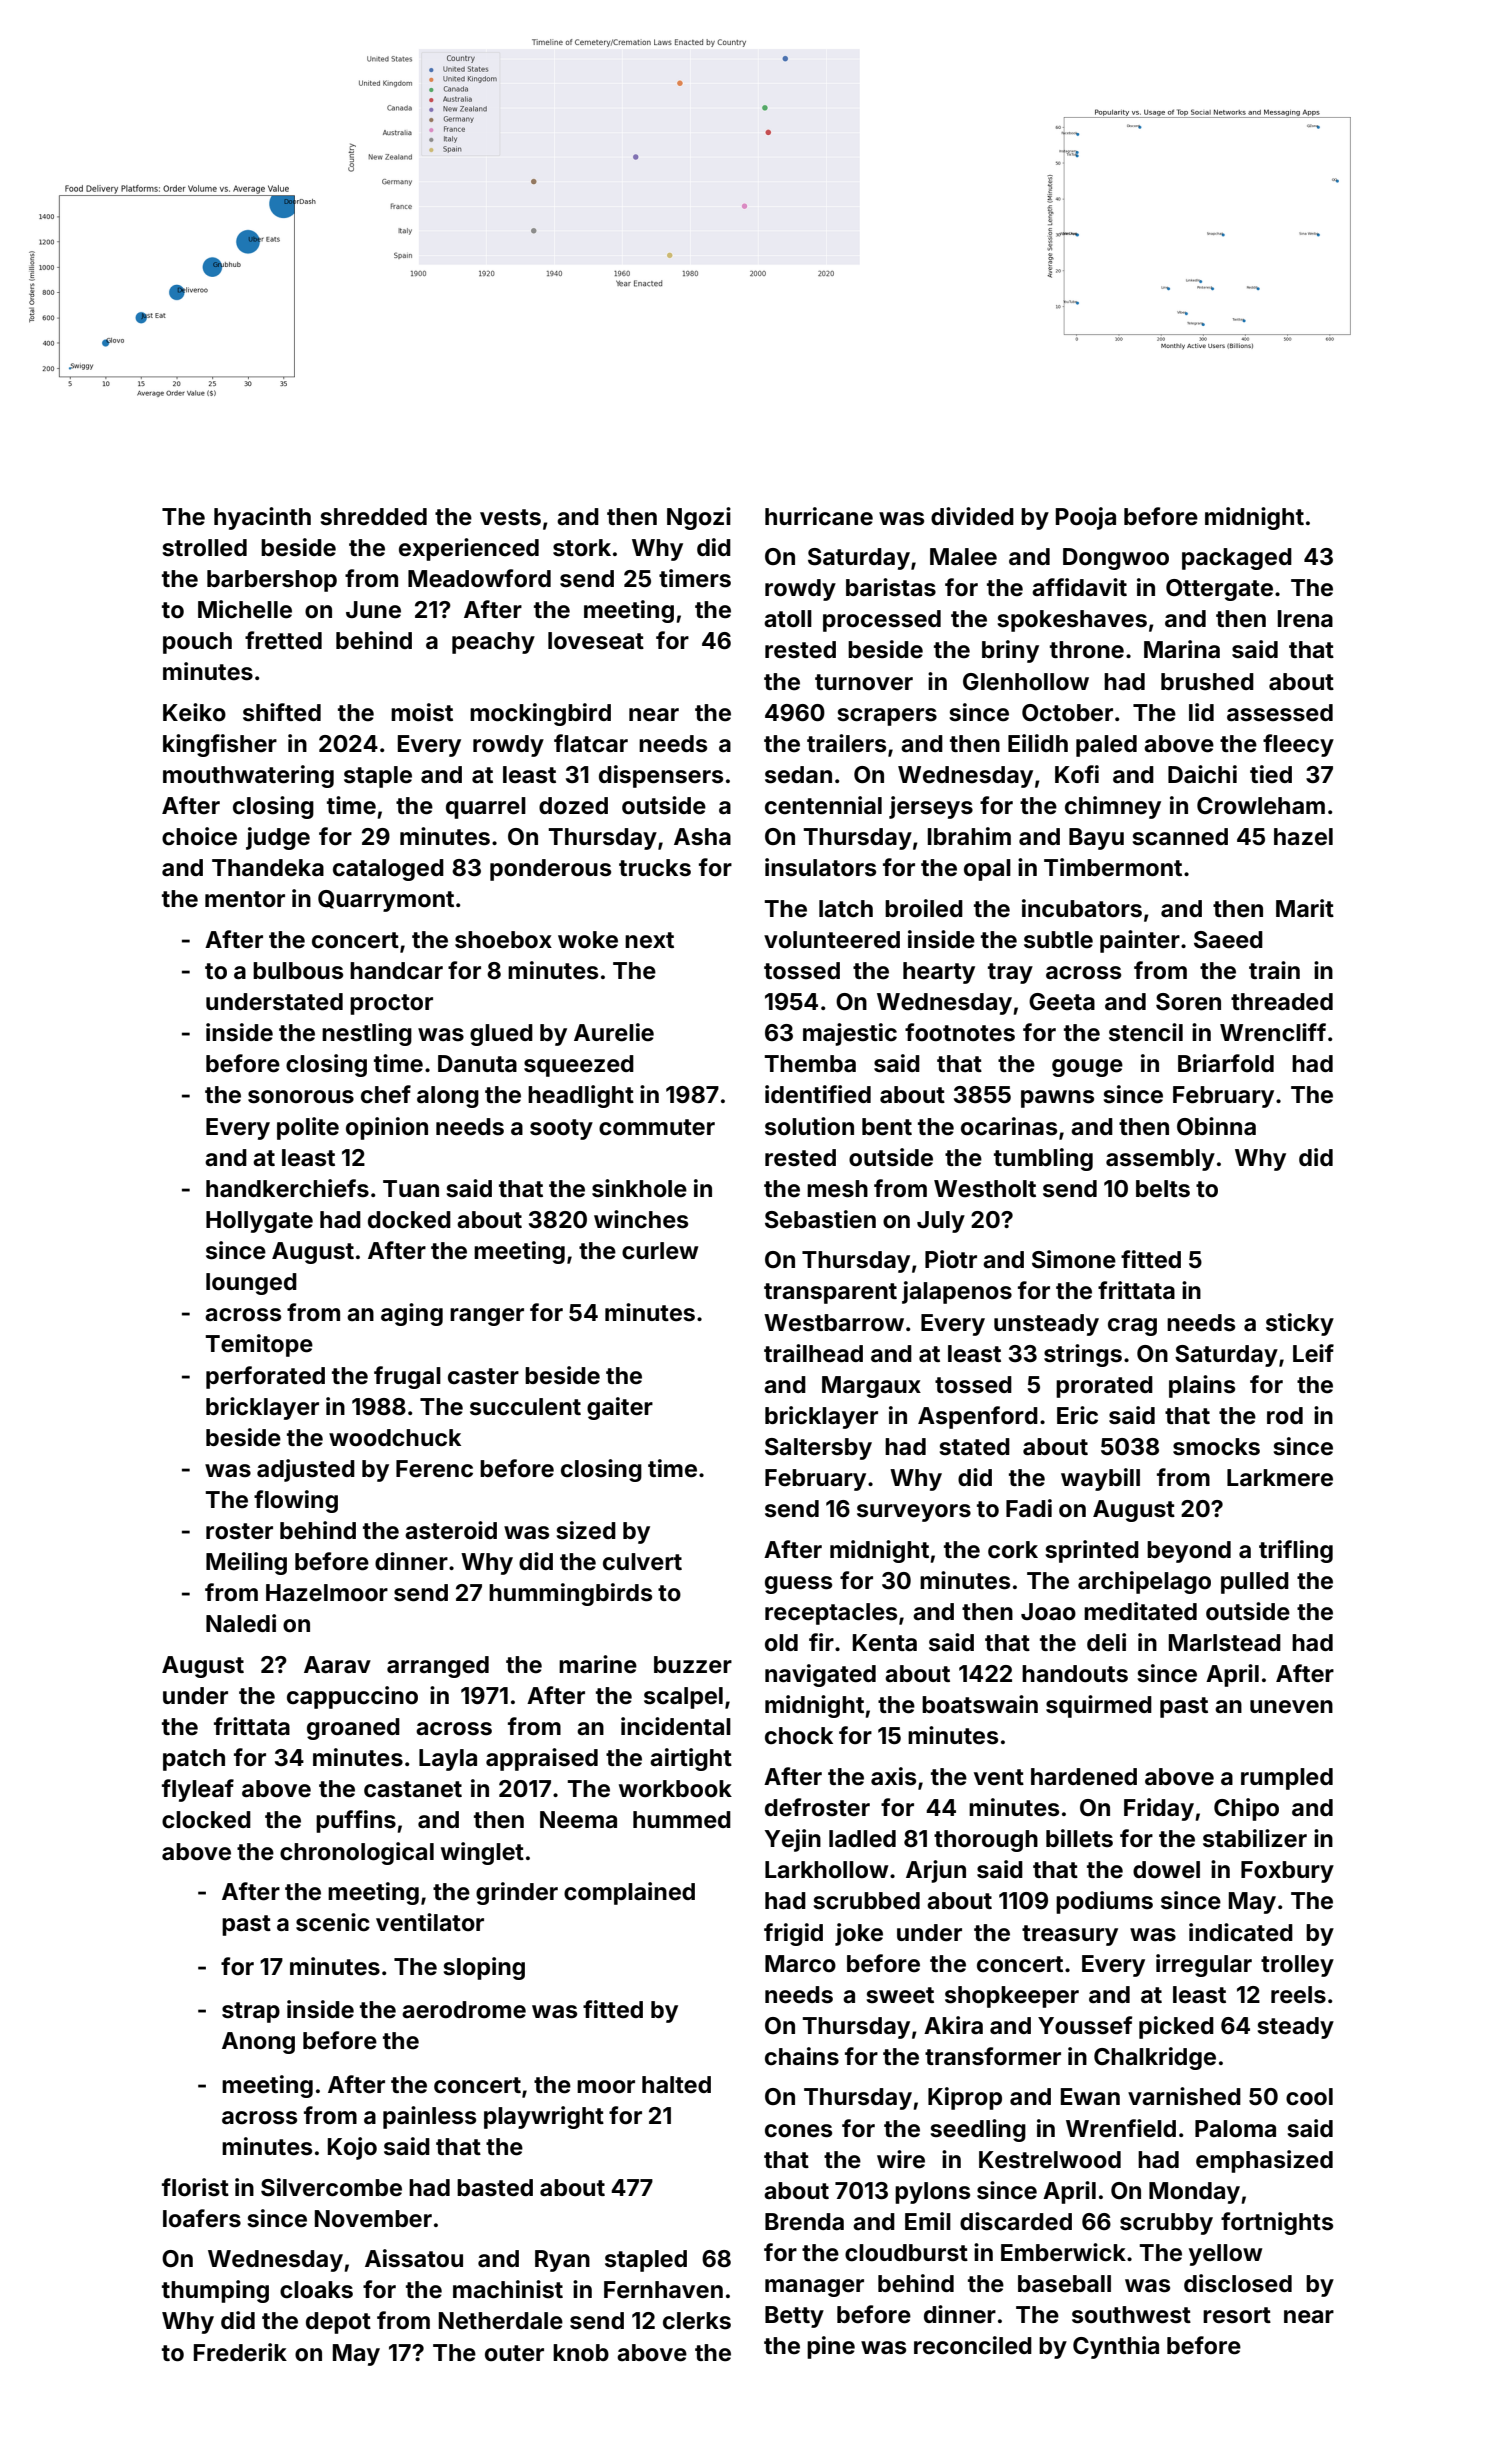 The height and width of the image is (2464, 1496). What do you see at coordinates (798, 775) in the image?
I see `sedan` at bounding box center [798, 775].
